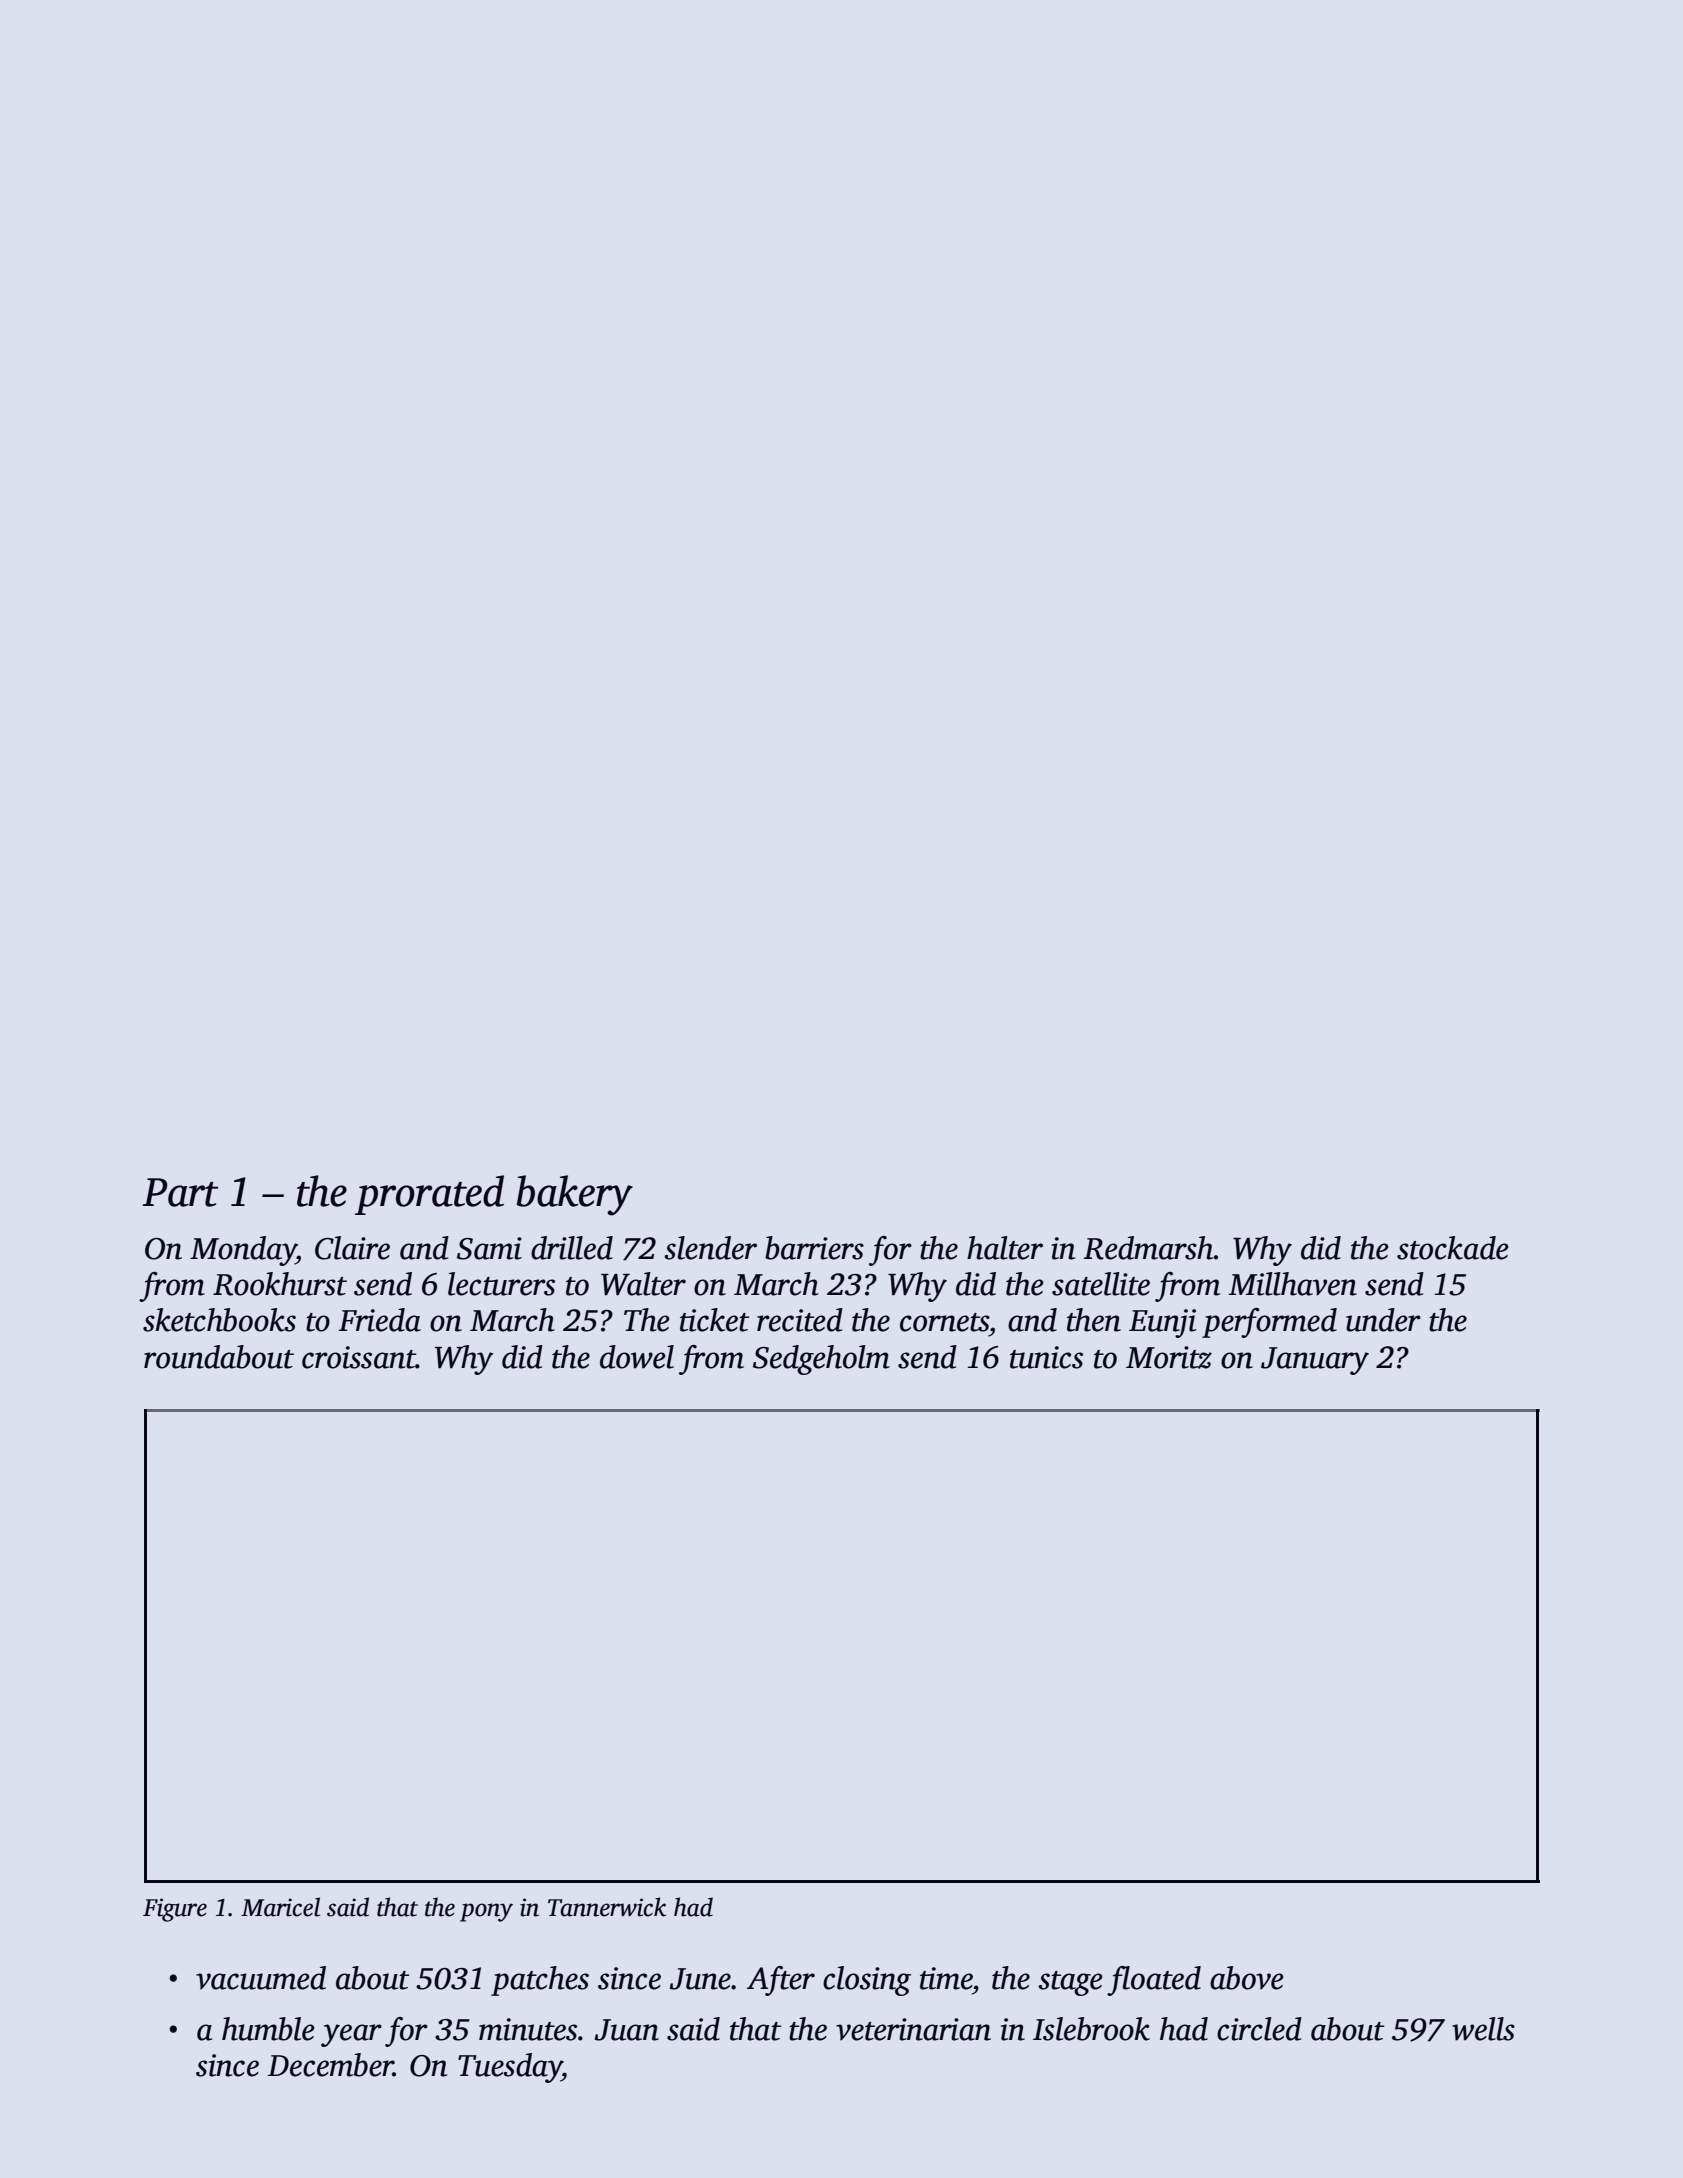  I want to click on Redmarsh, so click(1149, 1248).
